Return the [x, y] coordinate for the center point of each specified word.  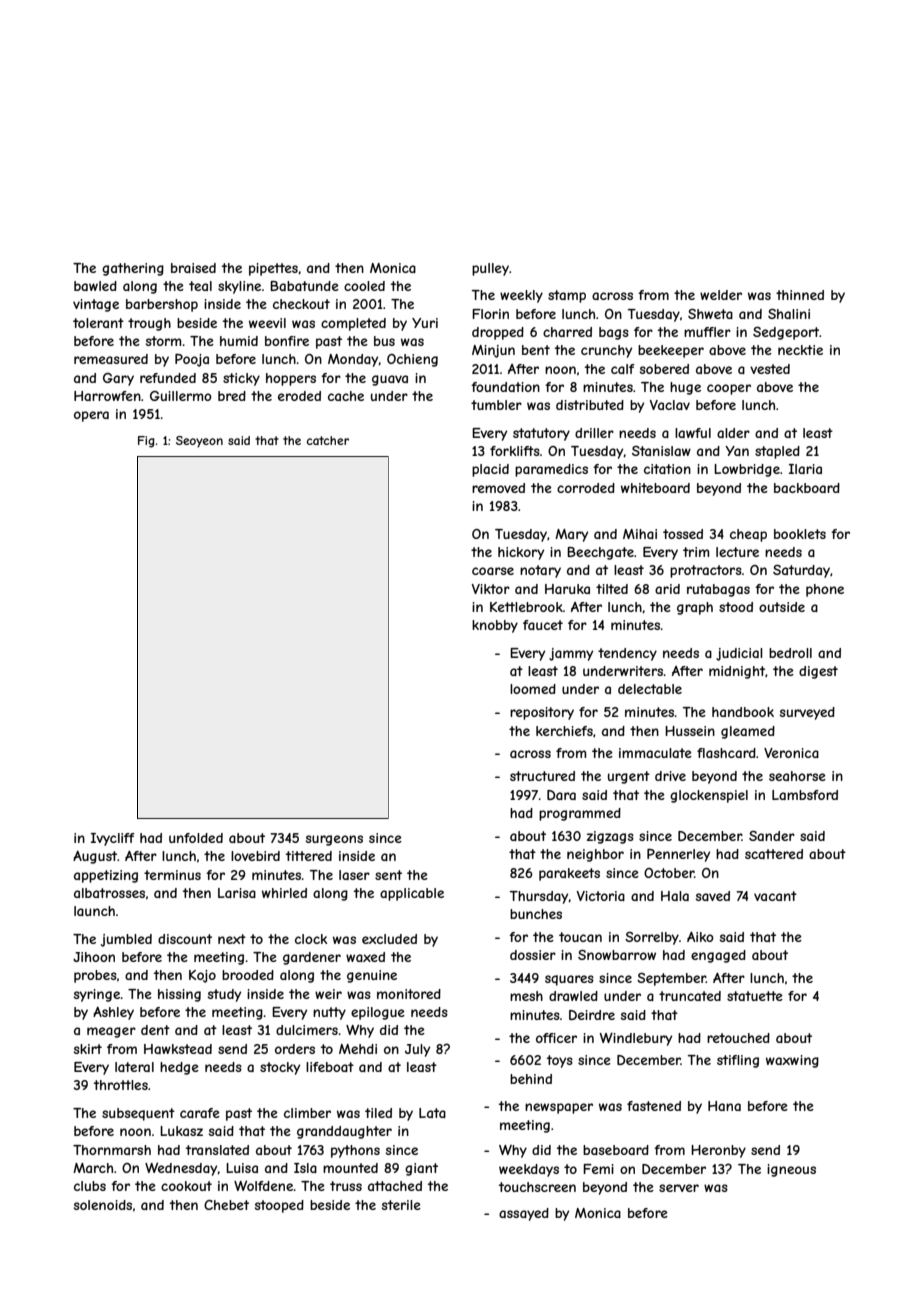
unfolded [196, 838]
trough [149, 324]
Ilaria [805, 469]
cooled [364, 286]
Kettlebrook [526, 607]
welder [721, 295]
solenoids [103, 1205]
